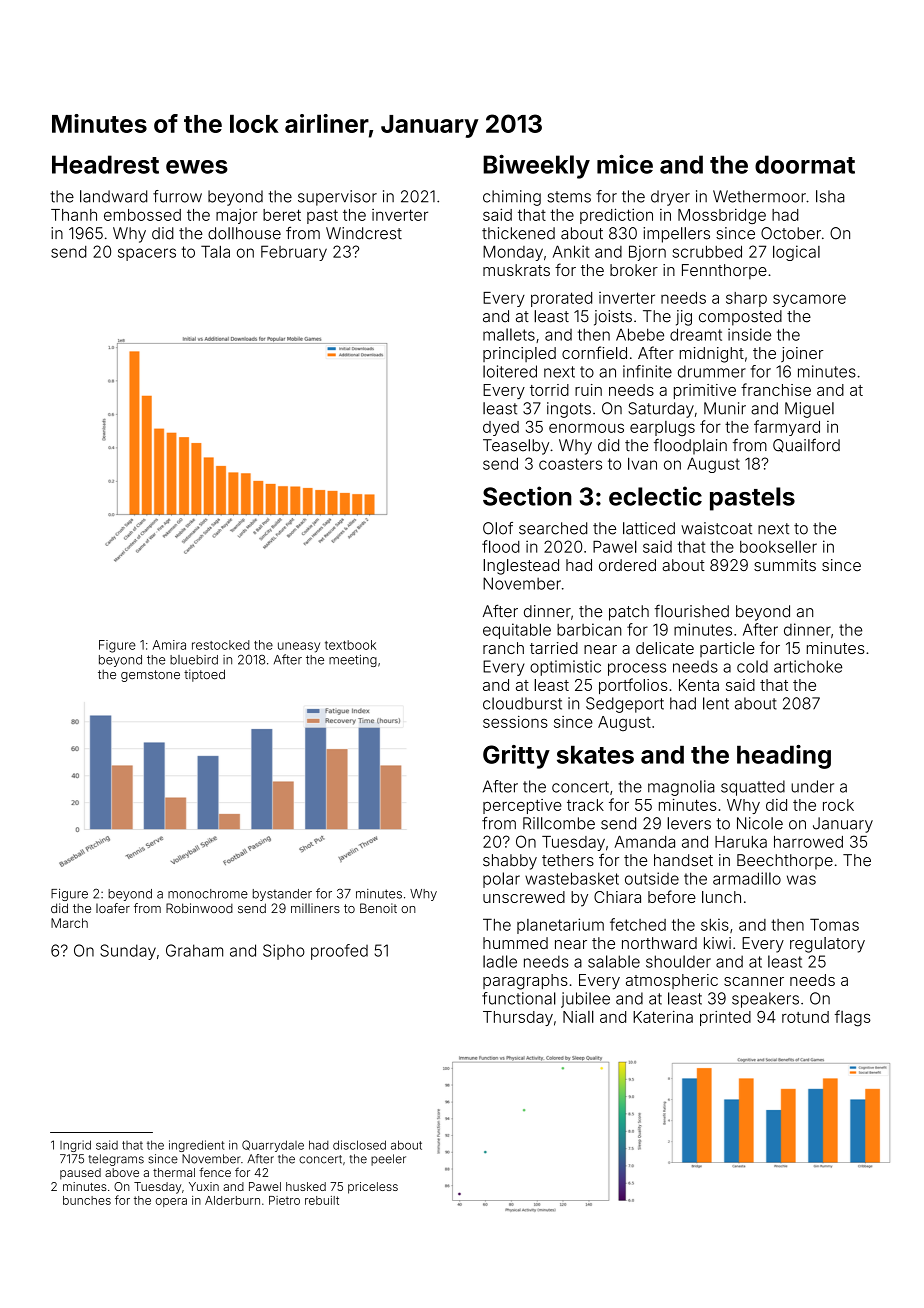 This page has height=1308, width=924. Describe the element at coordinates (509, 334) in the page. I see `mallets` at that location.
